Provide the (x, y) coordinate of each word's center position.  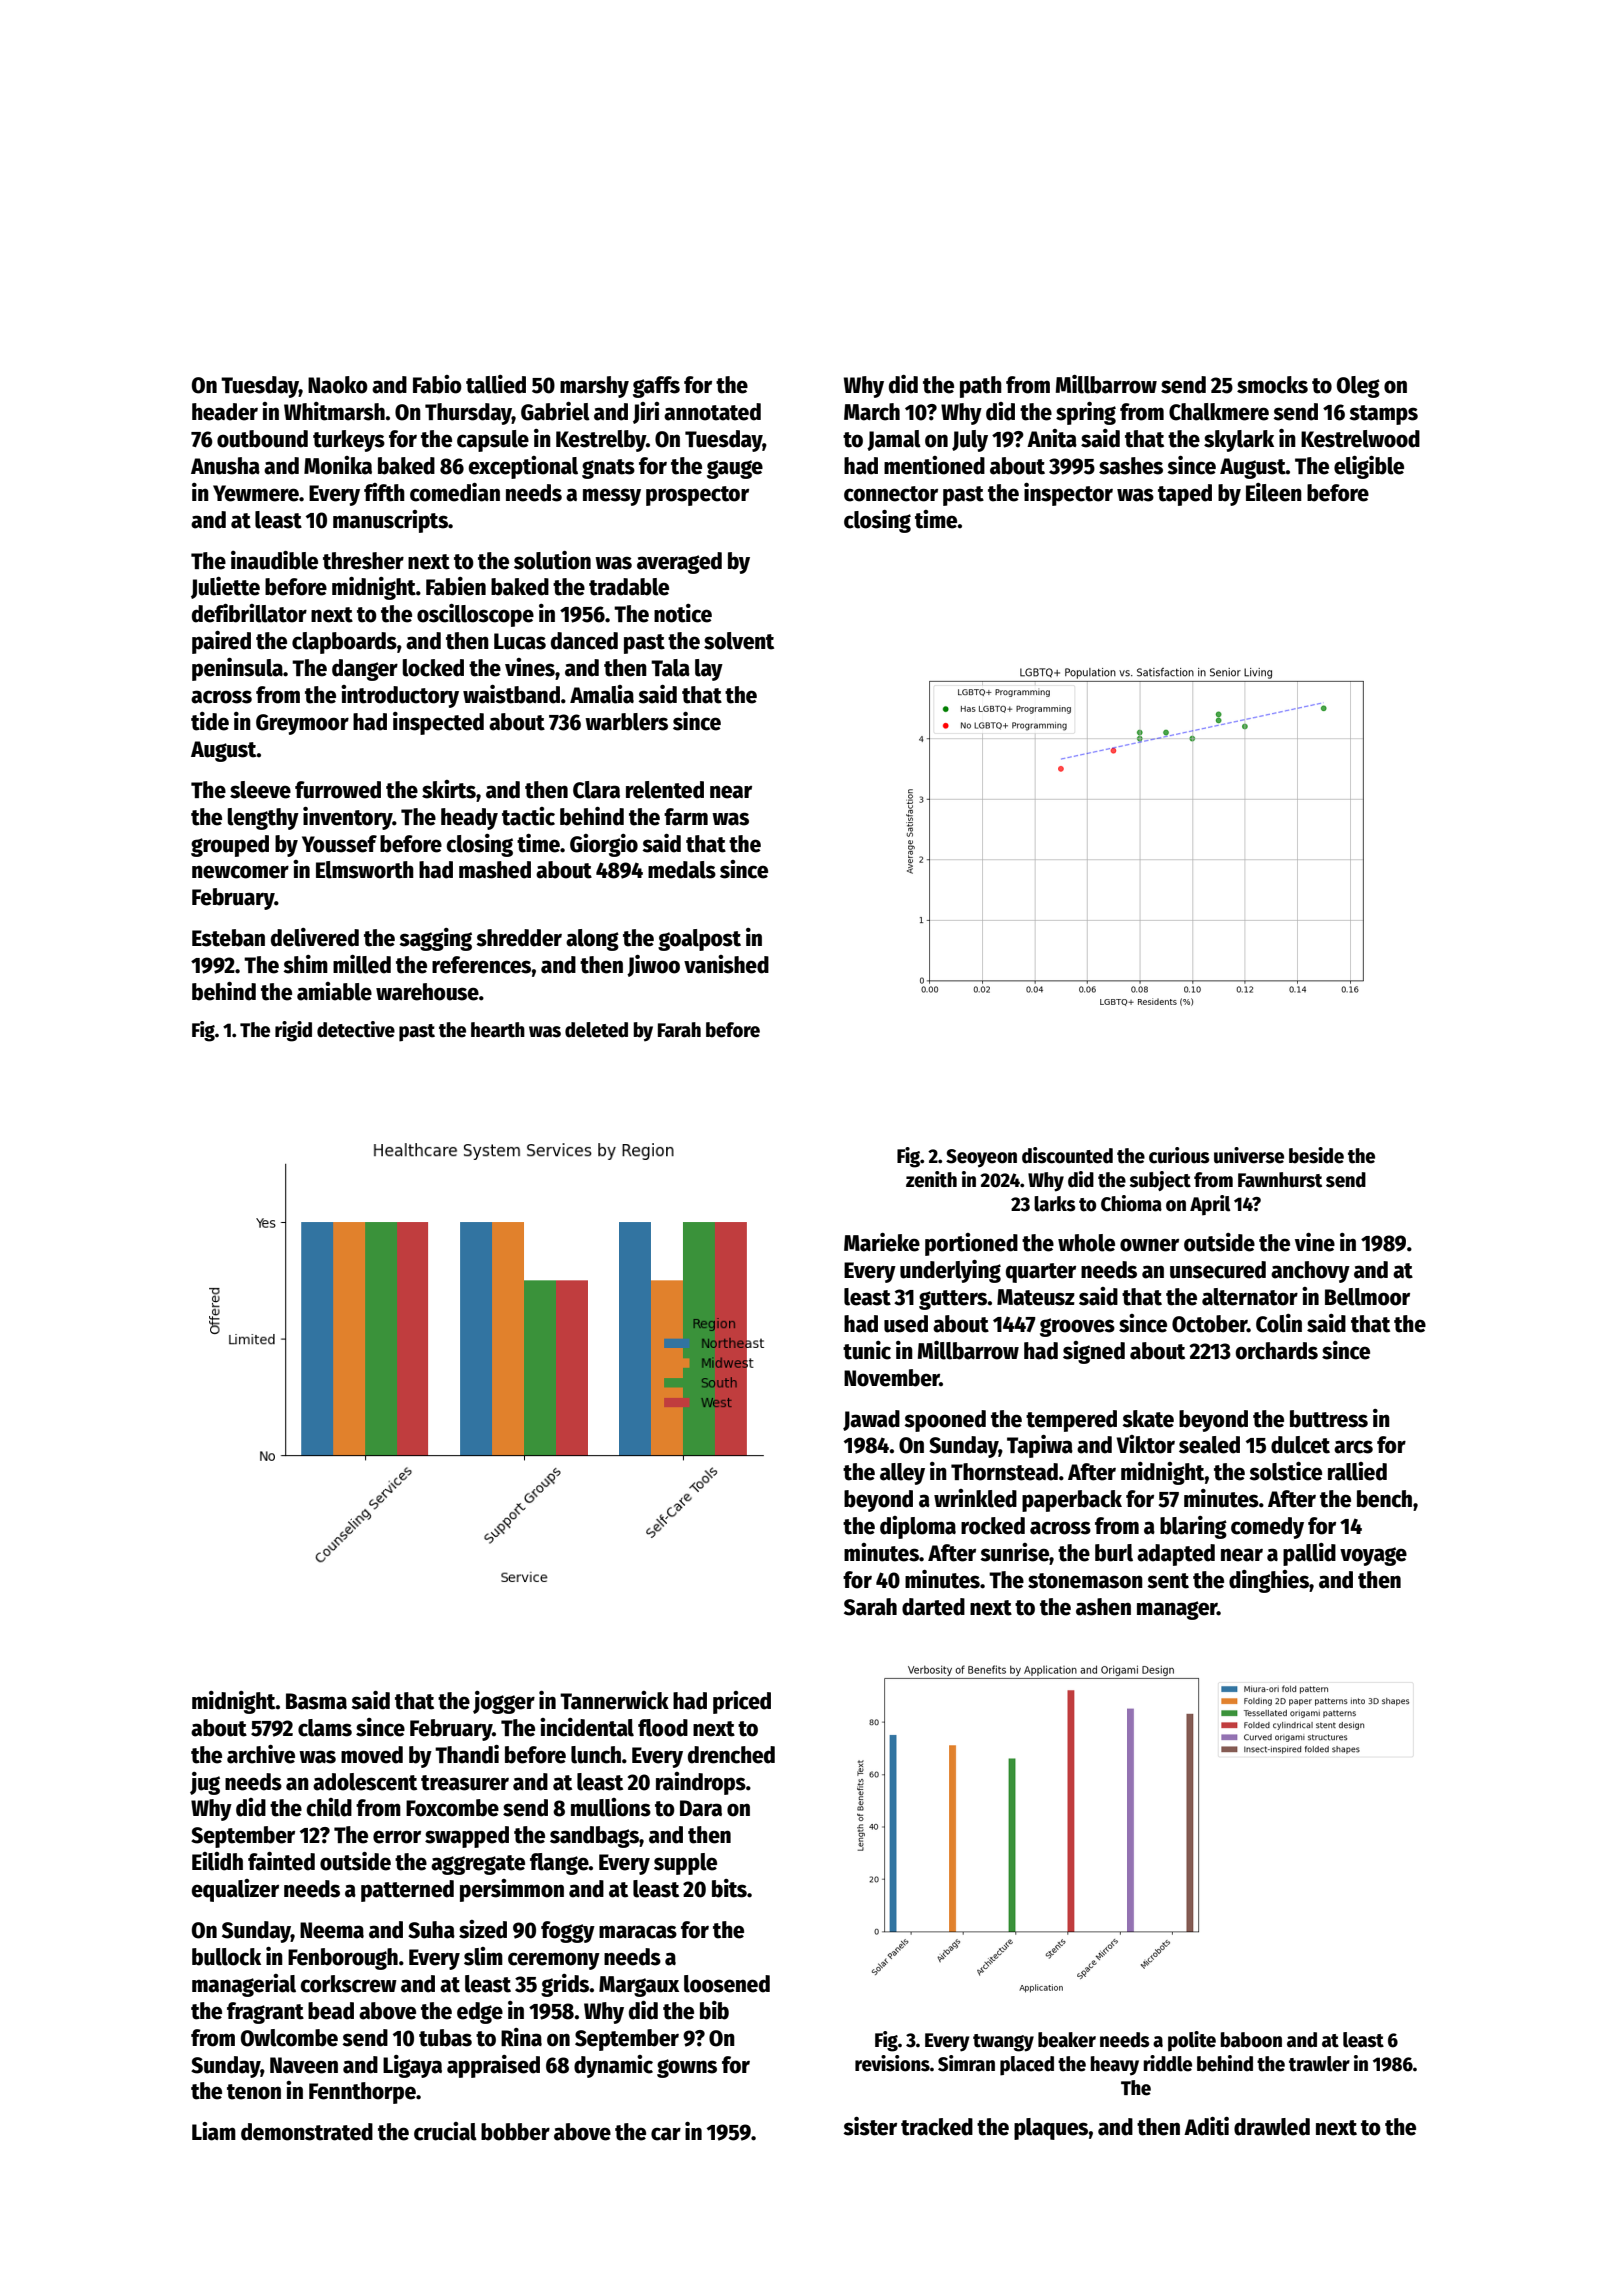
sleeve (260, 790)
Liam (214, 2131)
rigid (293, 1031)
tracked (937, 2127)
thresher (363, 561)
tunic (867, 1350)
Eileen (1274, 492)
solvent (739, 641)
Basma (316, 1701)
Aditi (1206, 2126)
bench (1384, 1499)
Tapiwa (1040, 1446)
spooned (945, 1421)
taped (1185, 495)
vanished (726, 964)
